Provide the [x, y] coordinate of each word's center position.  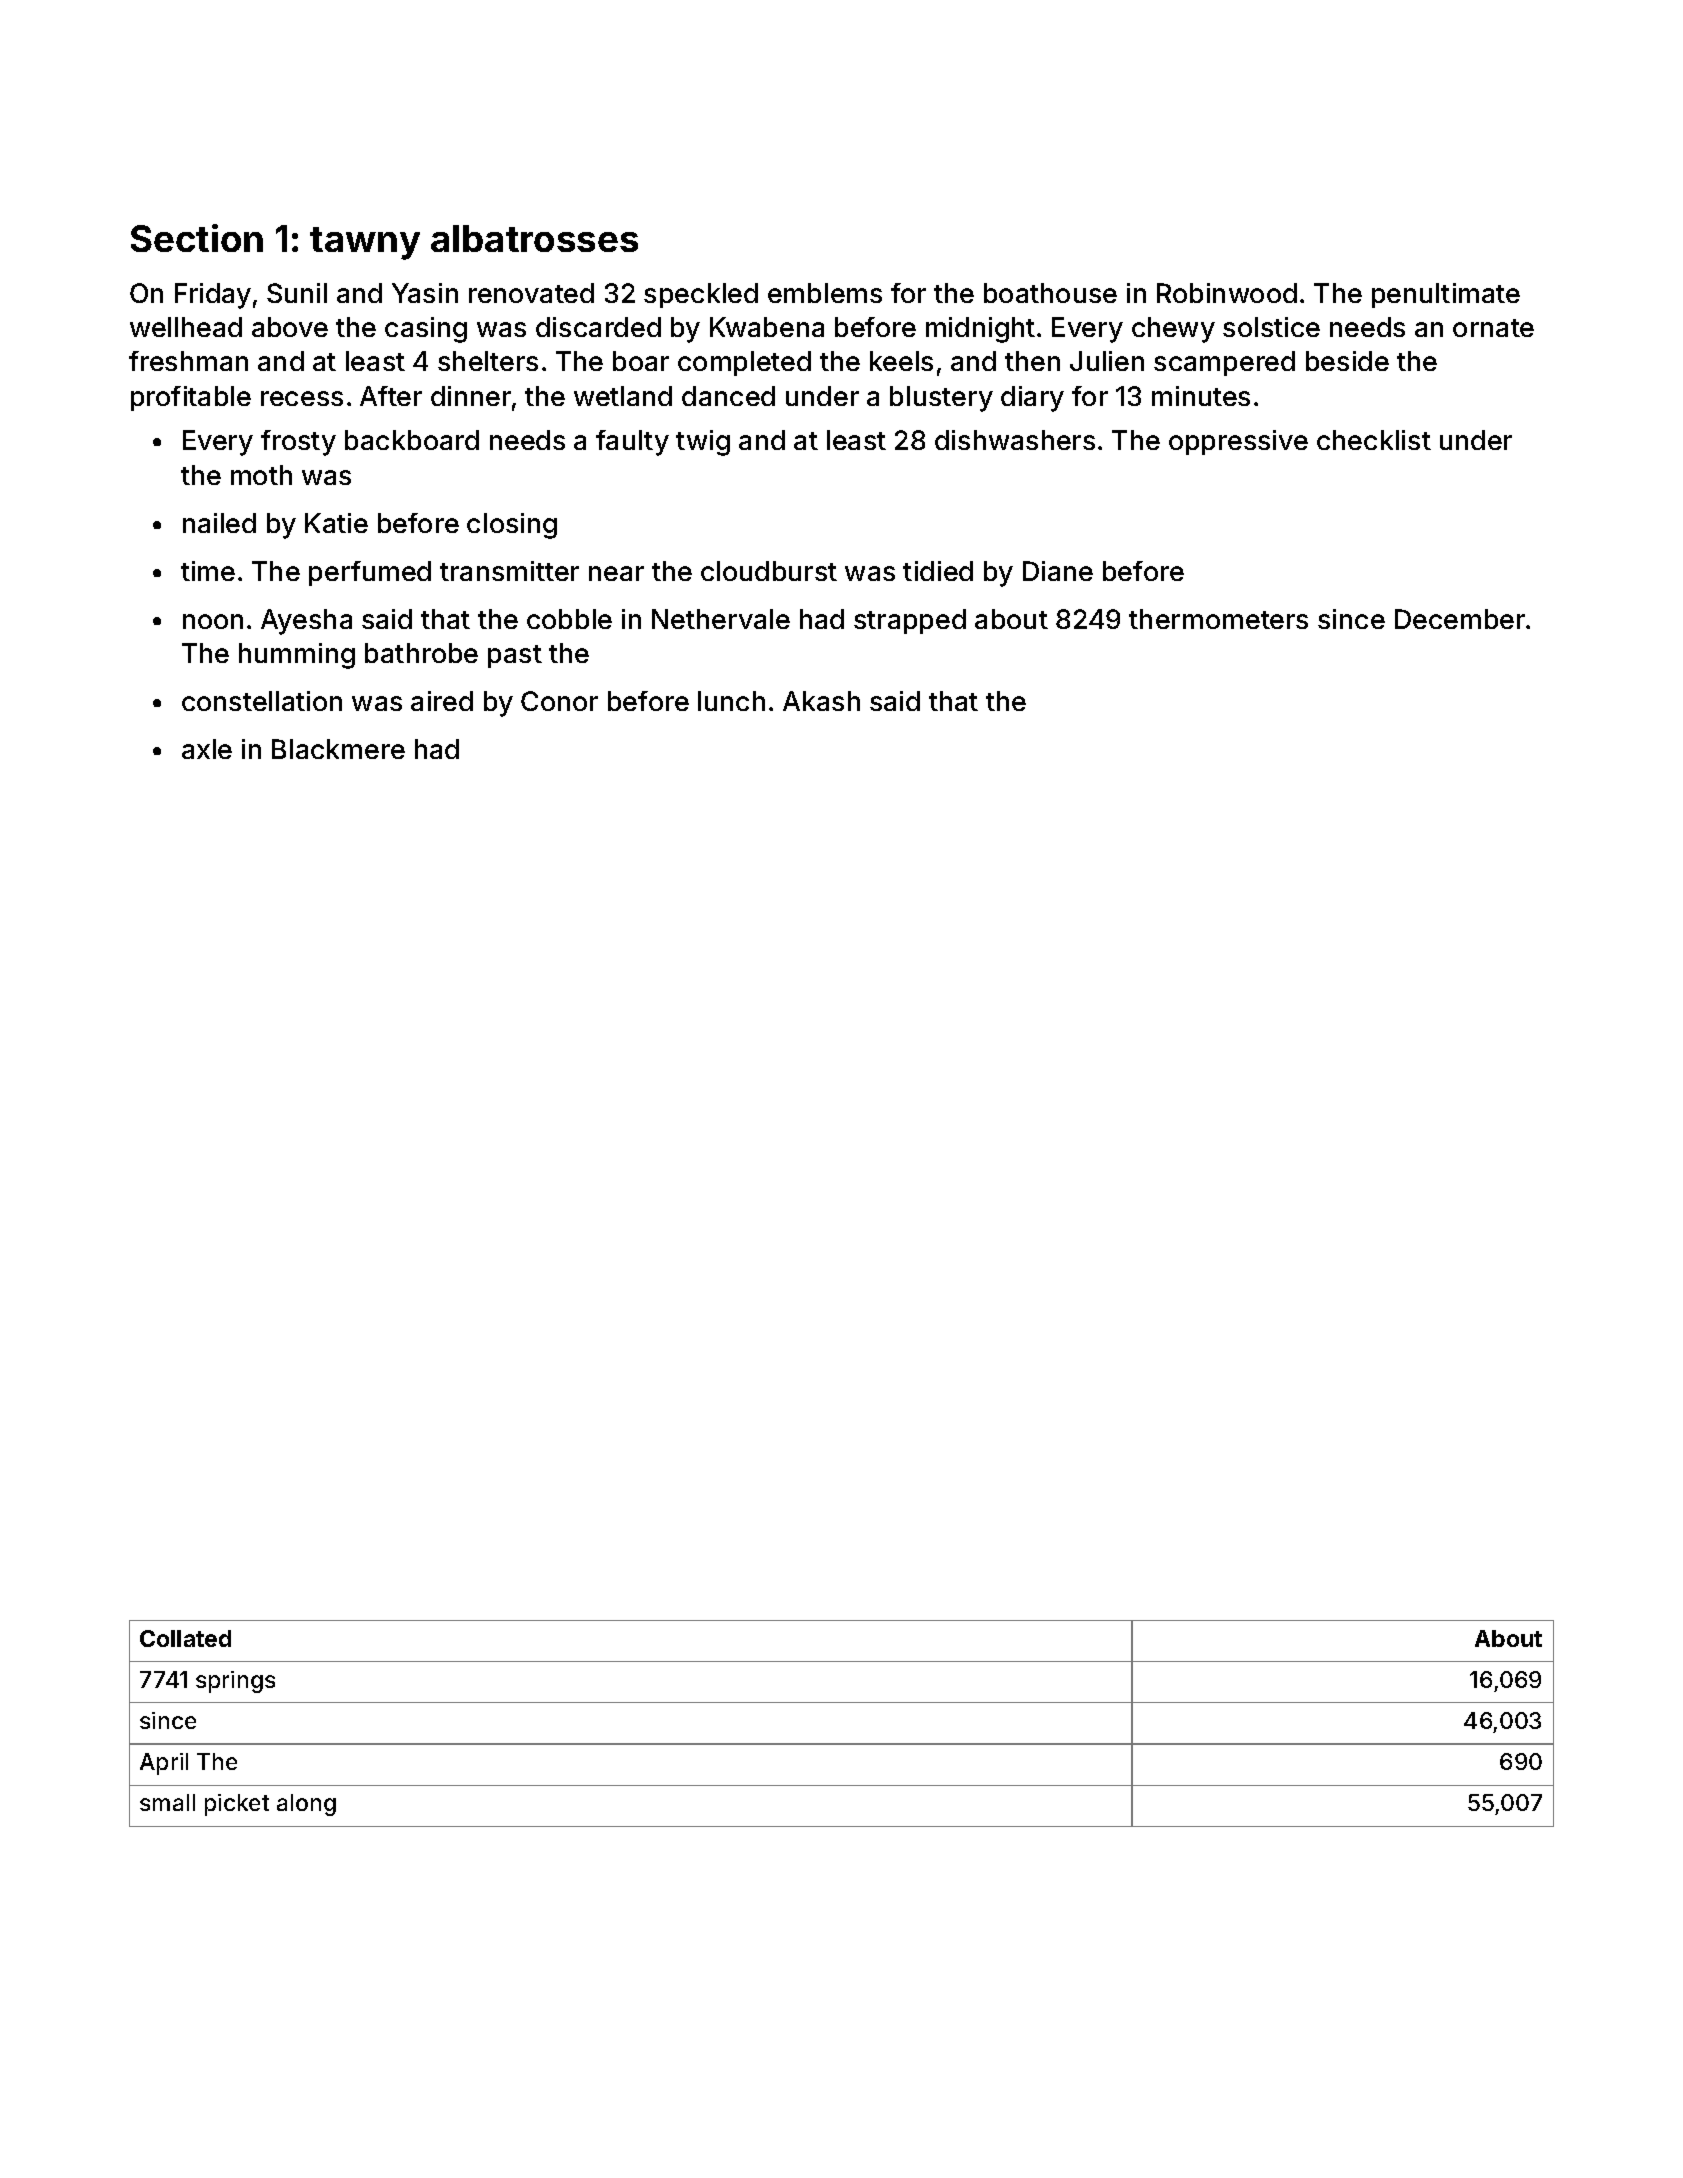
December [1460, 619]
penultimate [1446, 295]
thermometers [1218, 619]
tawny [365, 243]
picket [237, 1805]
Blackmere [338, 749]
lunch [731, 701]
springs [235, 1682]
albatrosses [534, 238]
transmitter [509, 571]
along [306, 1805]
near [616, 573]
